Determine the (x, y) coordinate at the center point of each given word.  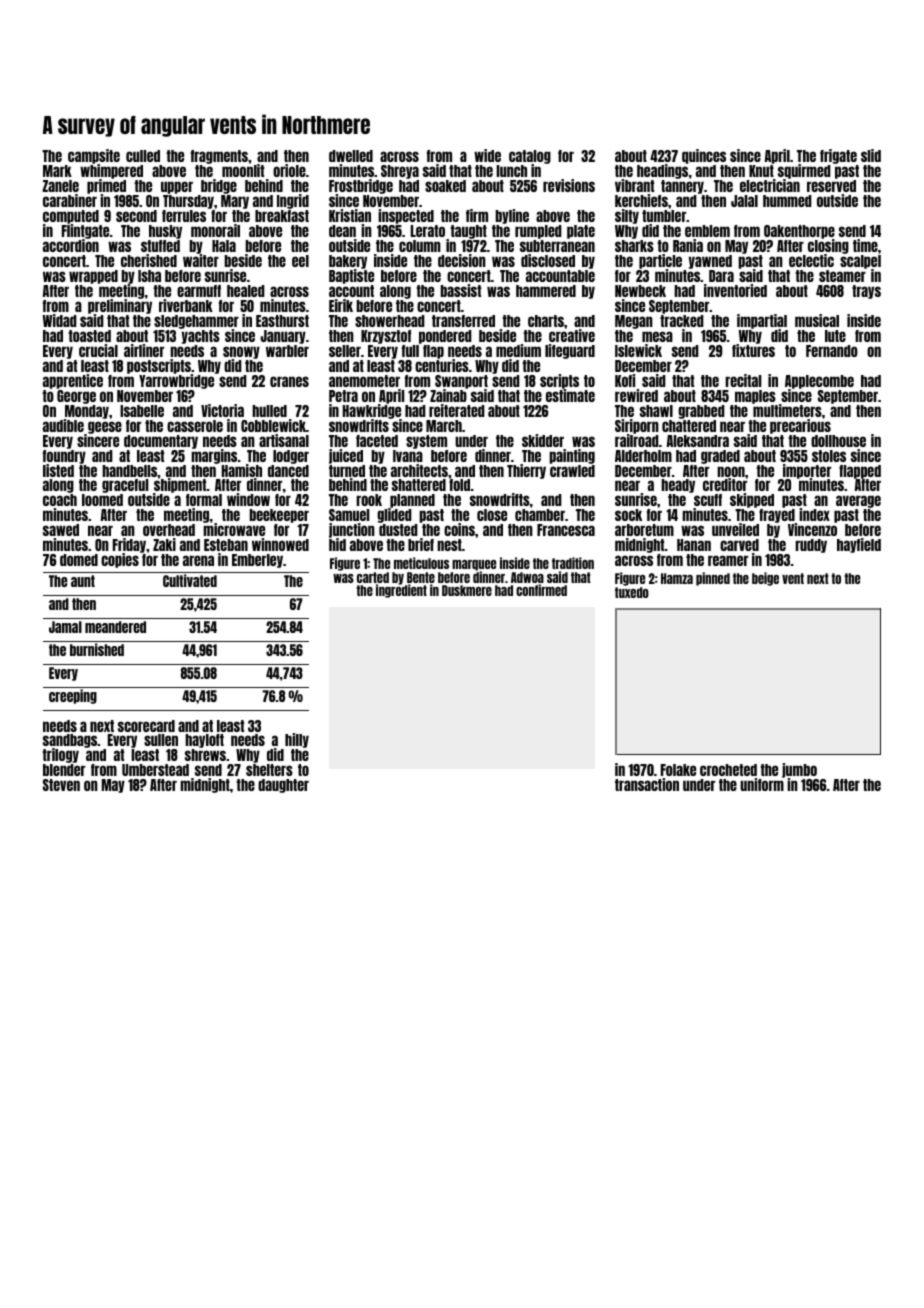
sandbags (70, 741)
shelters (269, 770)
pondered (445, 337)
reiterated (457, 410)
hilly (297, 740)
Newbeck (640, 291)
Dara (721, 276)
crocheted (728, 770)
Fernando (832, 351)
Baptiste (351, 276)
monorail (215, 230)
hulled (269, 411)
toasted (89, 336)
